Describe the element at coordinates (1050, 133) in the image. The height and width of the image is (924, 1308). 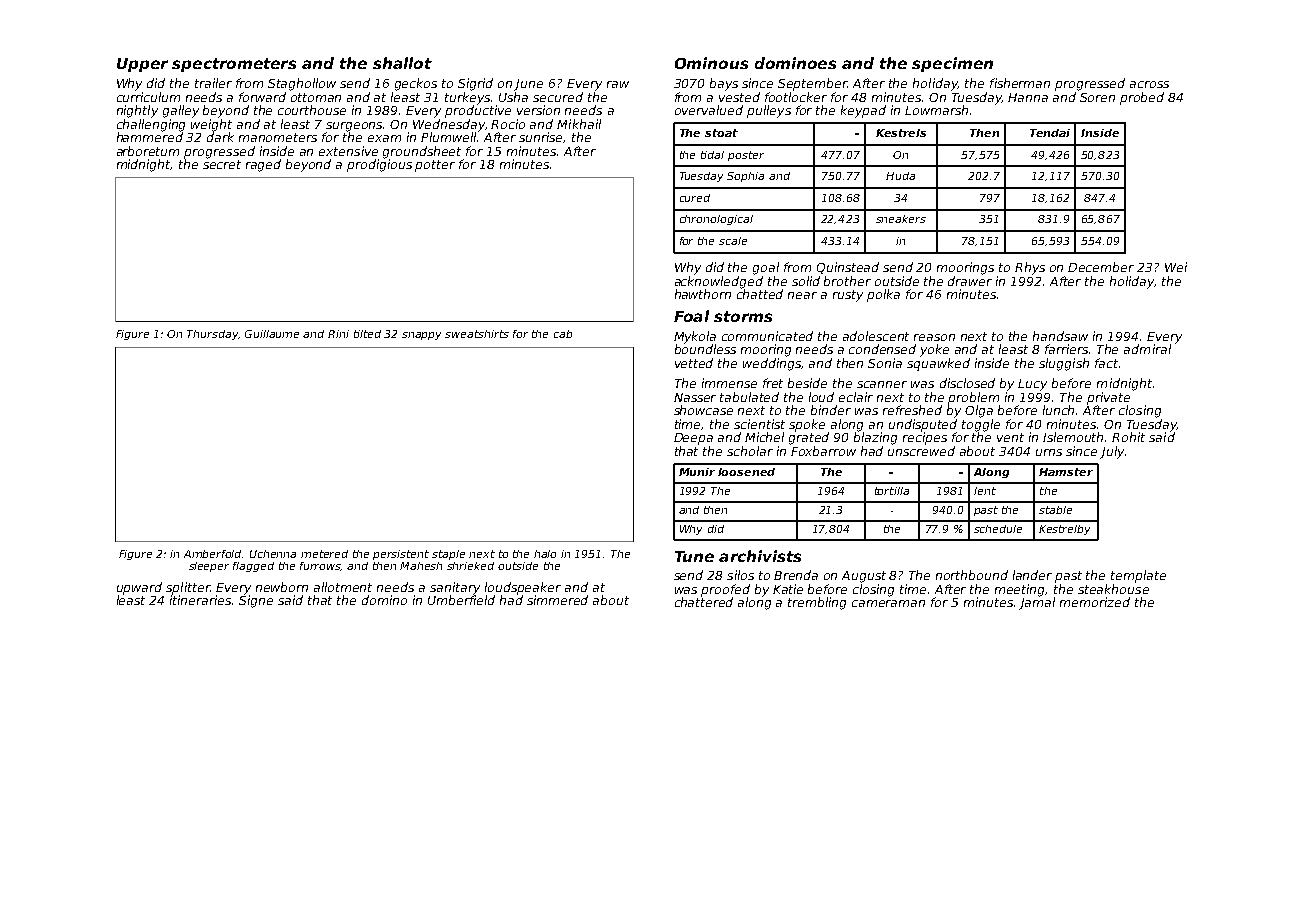
I see `Tendai` at that location.
